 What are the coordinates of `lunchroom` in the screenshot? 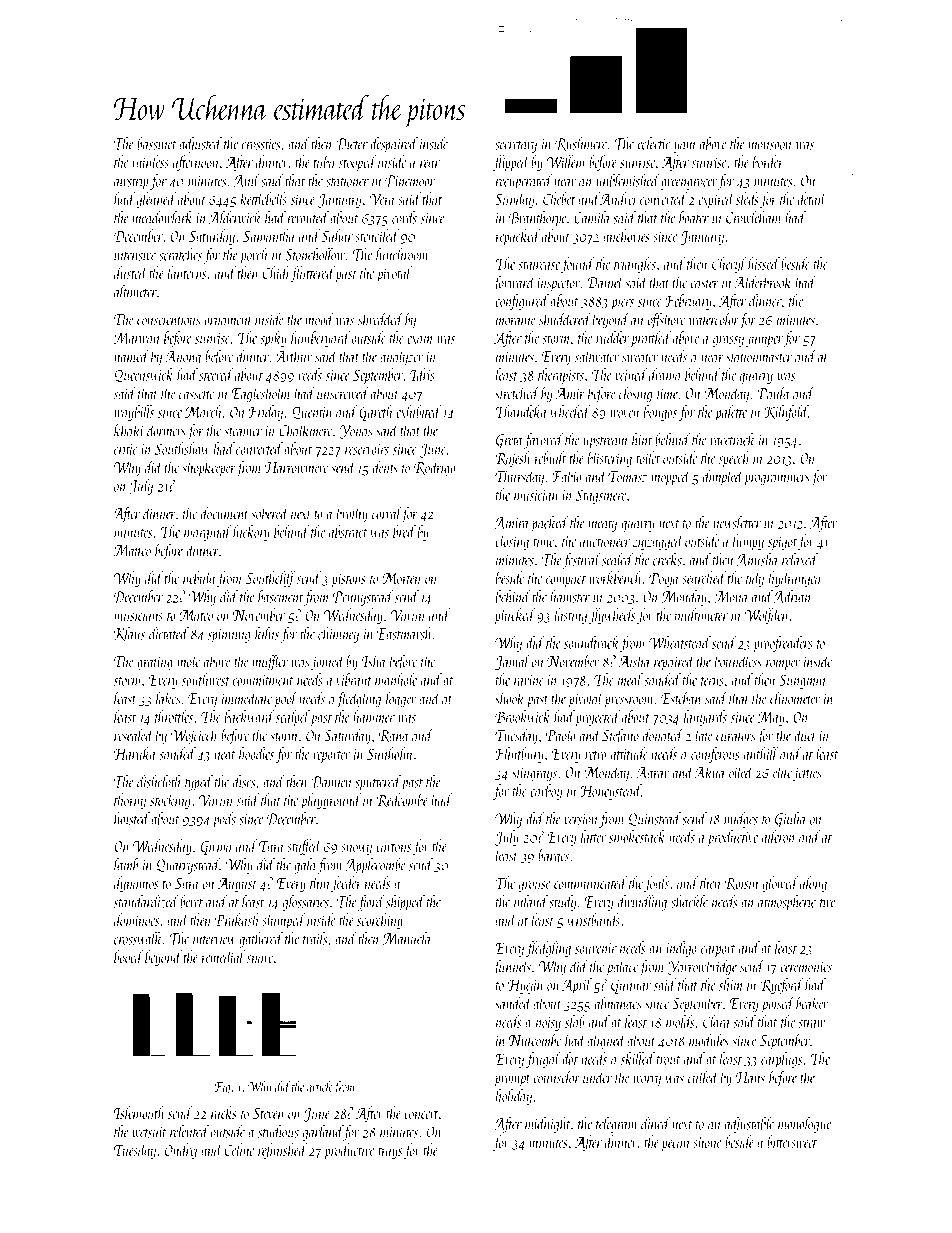 It's located at (402, 254).
